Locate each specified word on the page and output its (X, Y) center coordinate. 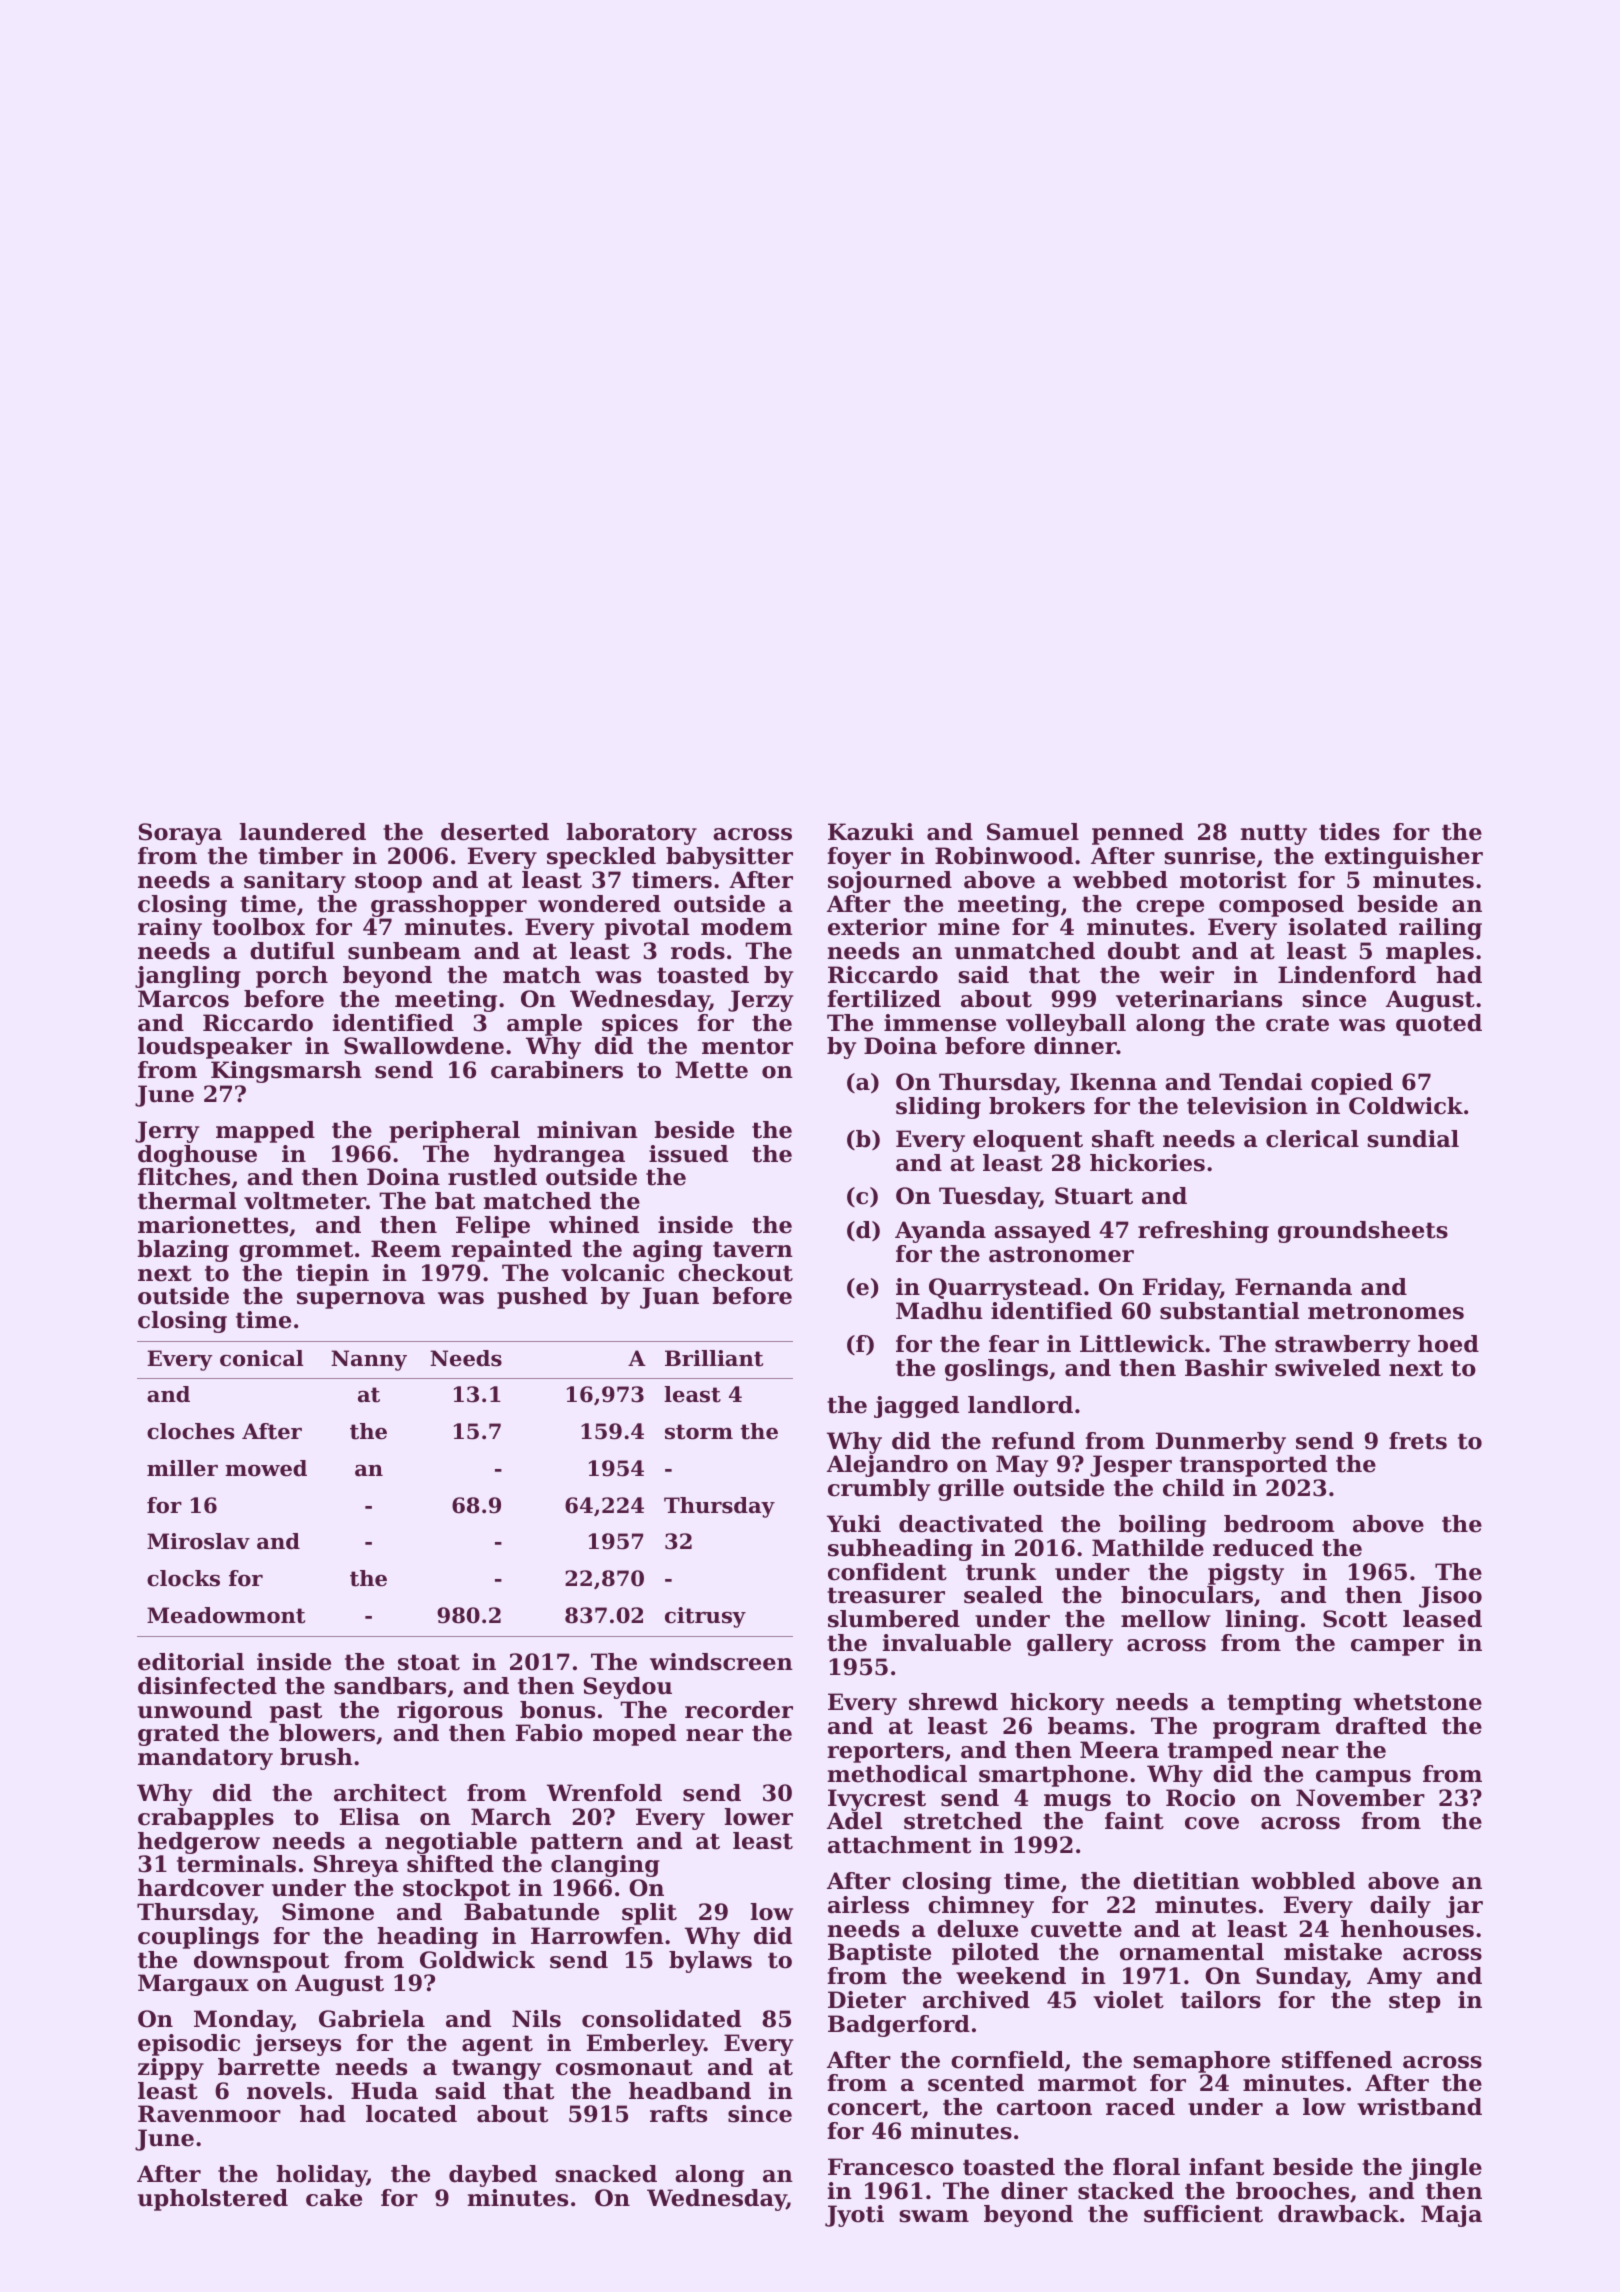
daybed (493, 2176)
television (1247, 1106)
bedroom (1279, 1524)
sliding (938, 1108)
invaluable (947, 1643)
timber (300, 856)
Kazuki (871, 832)
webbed (1120, 880)
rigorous (450, 1712)
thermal (187, 1201)
